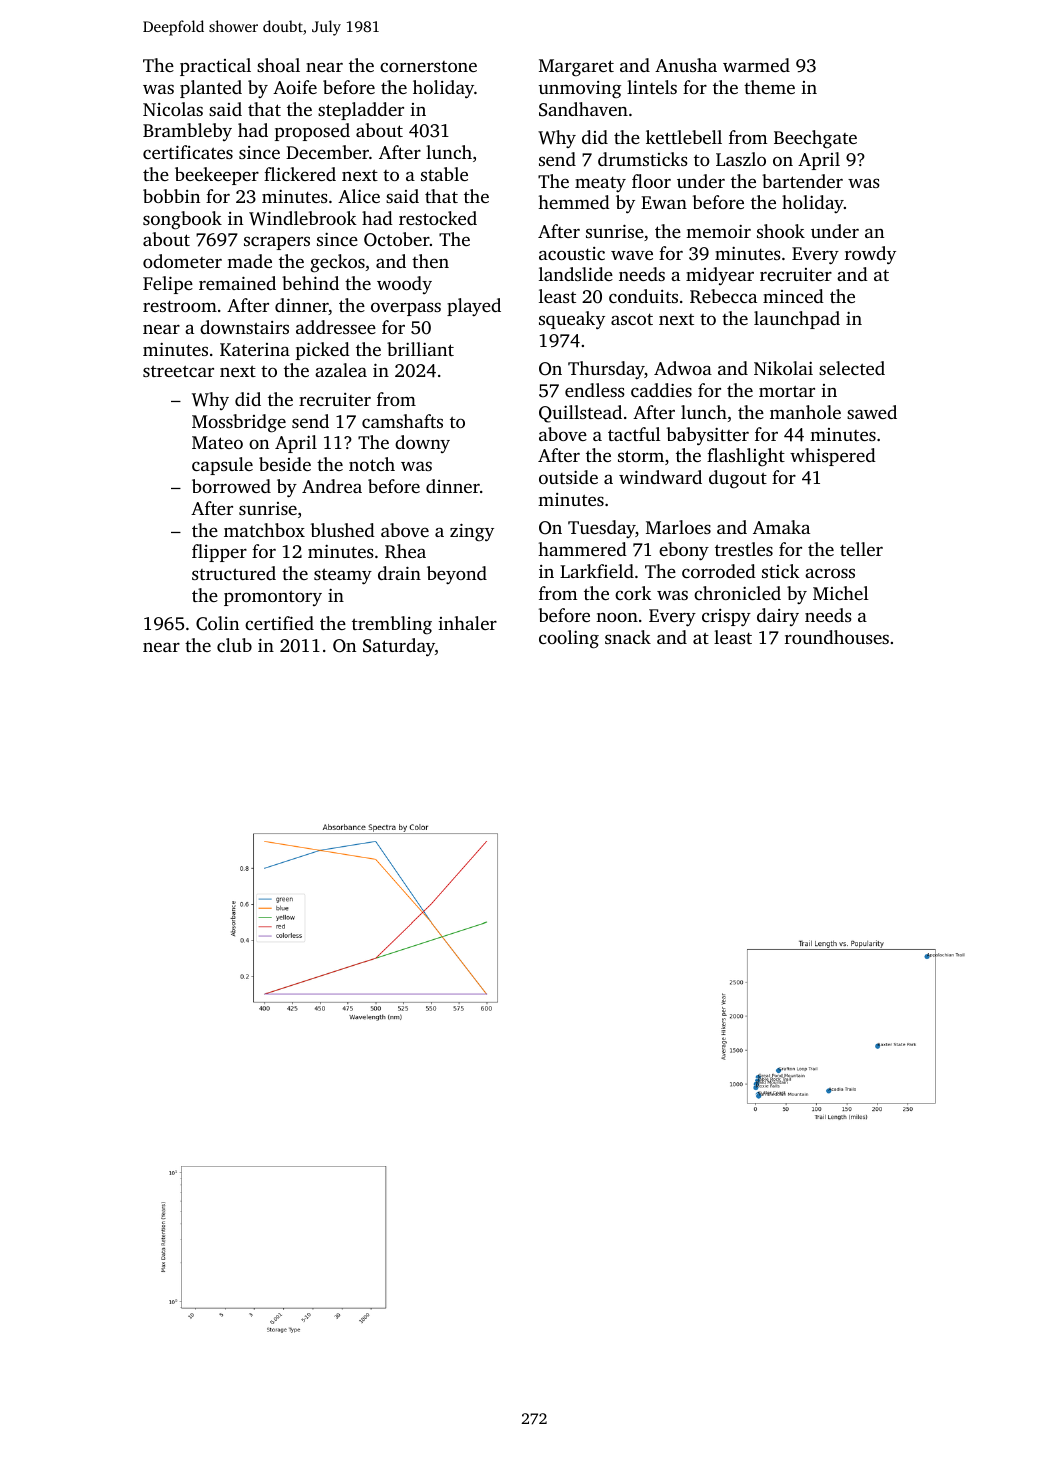  I want to click on Windlebrook, so click(303, 218).
